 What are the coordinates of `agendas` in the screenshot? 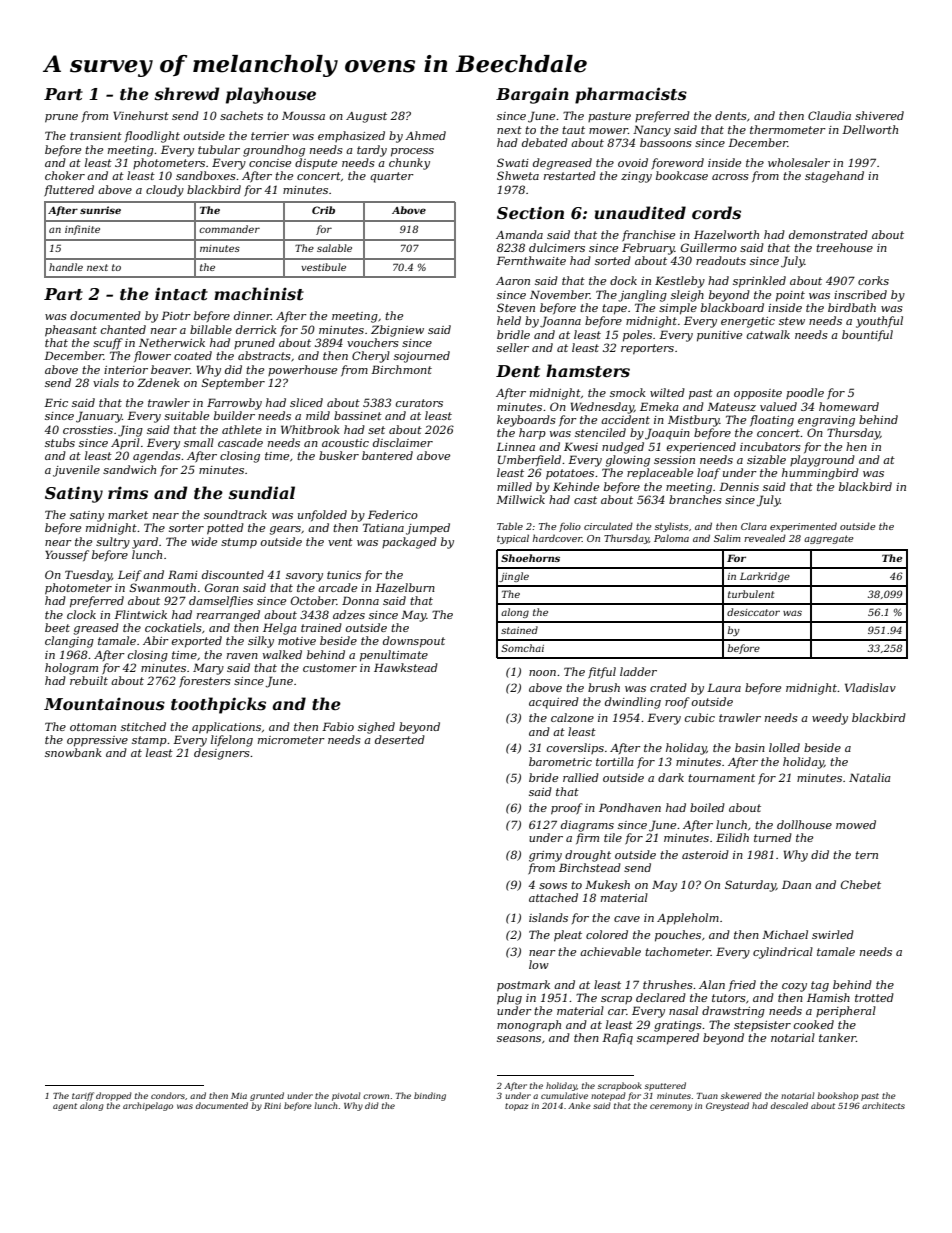 It's located at (157, 457).
